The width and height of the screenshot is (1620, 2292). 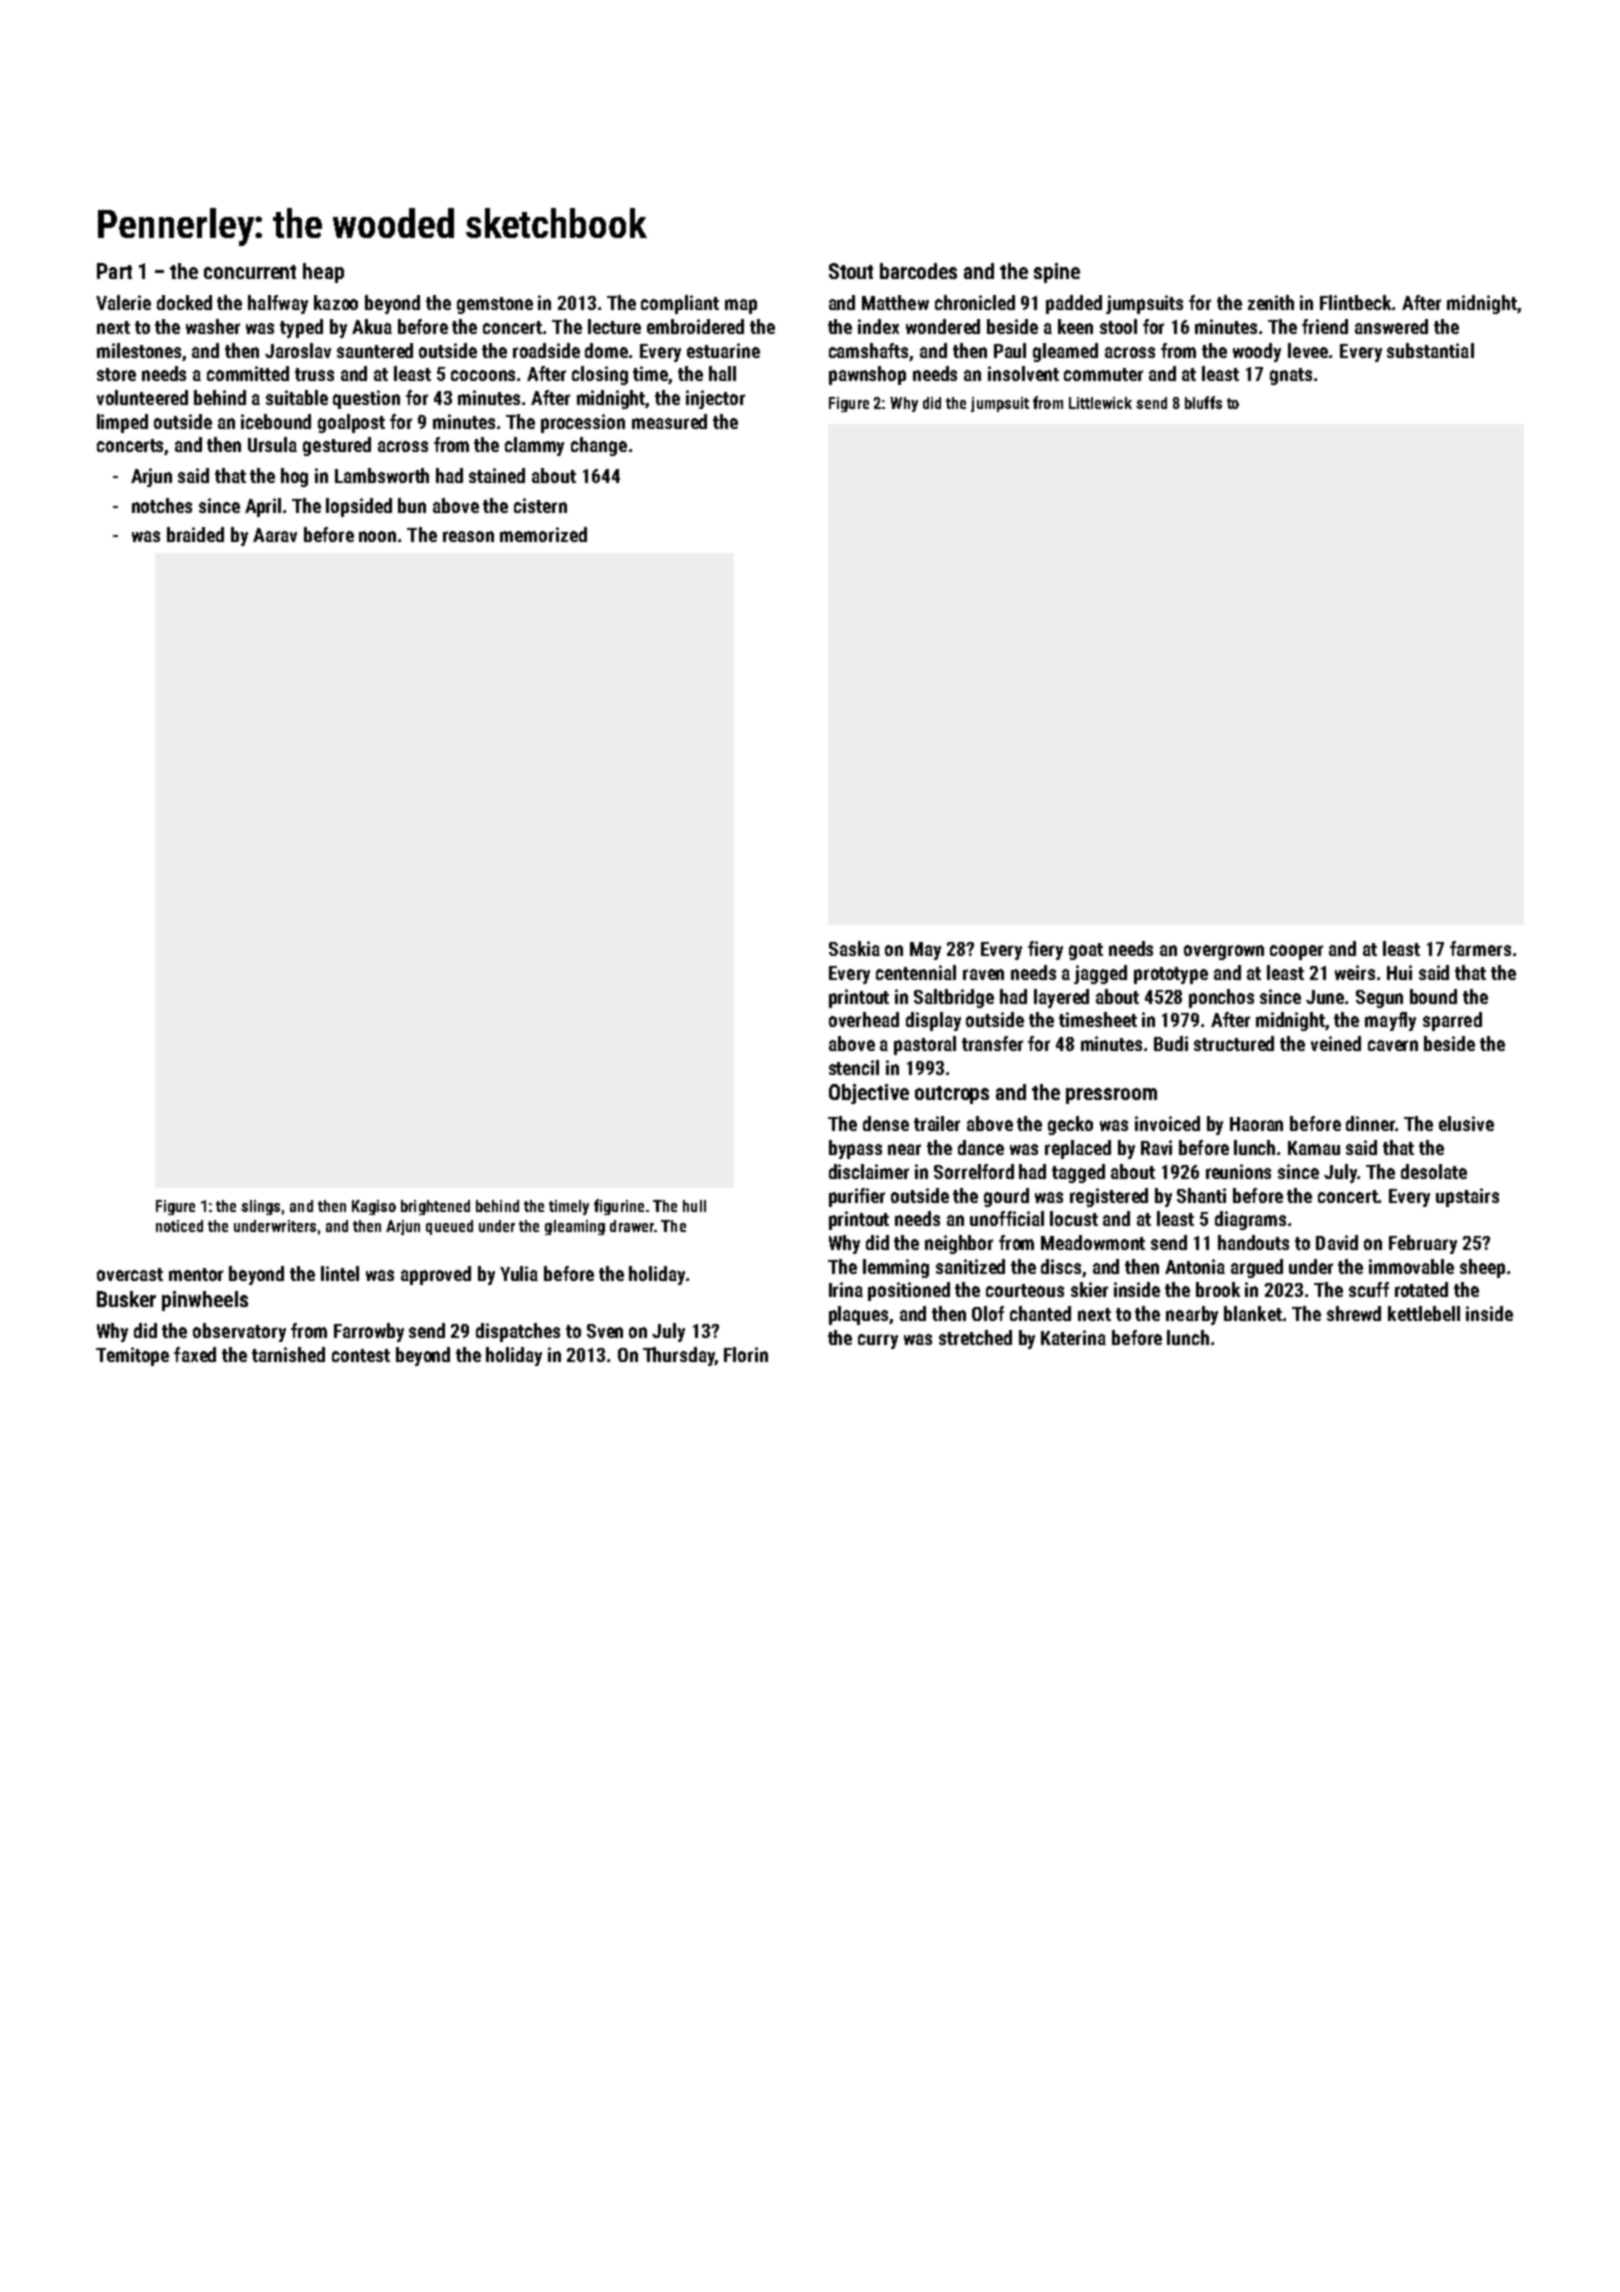 What do you see at coordinates (1045, 950) in the screenshot?
I see `fiery` at bounding box center [1045, 950].
